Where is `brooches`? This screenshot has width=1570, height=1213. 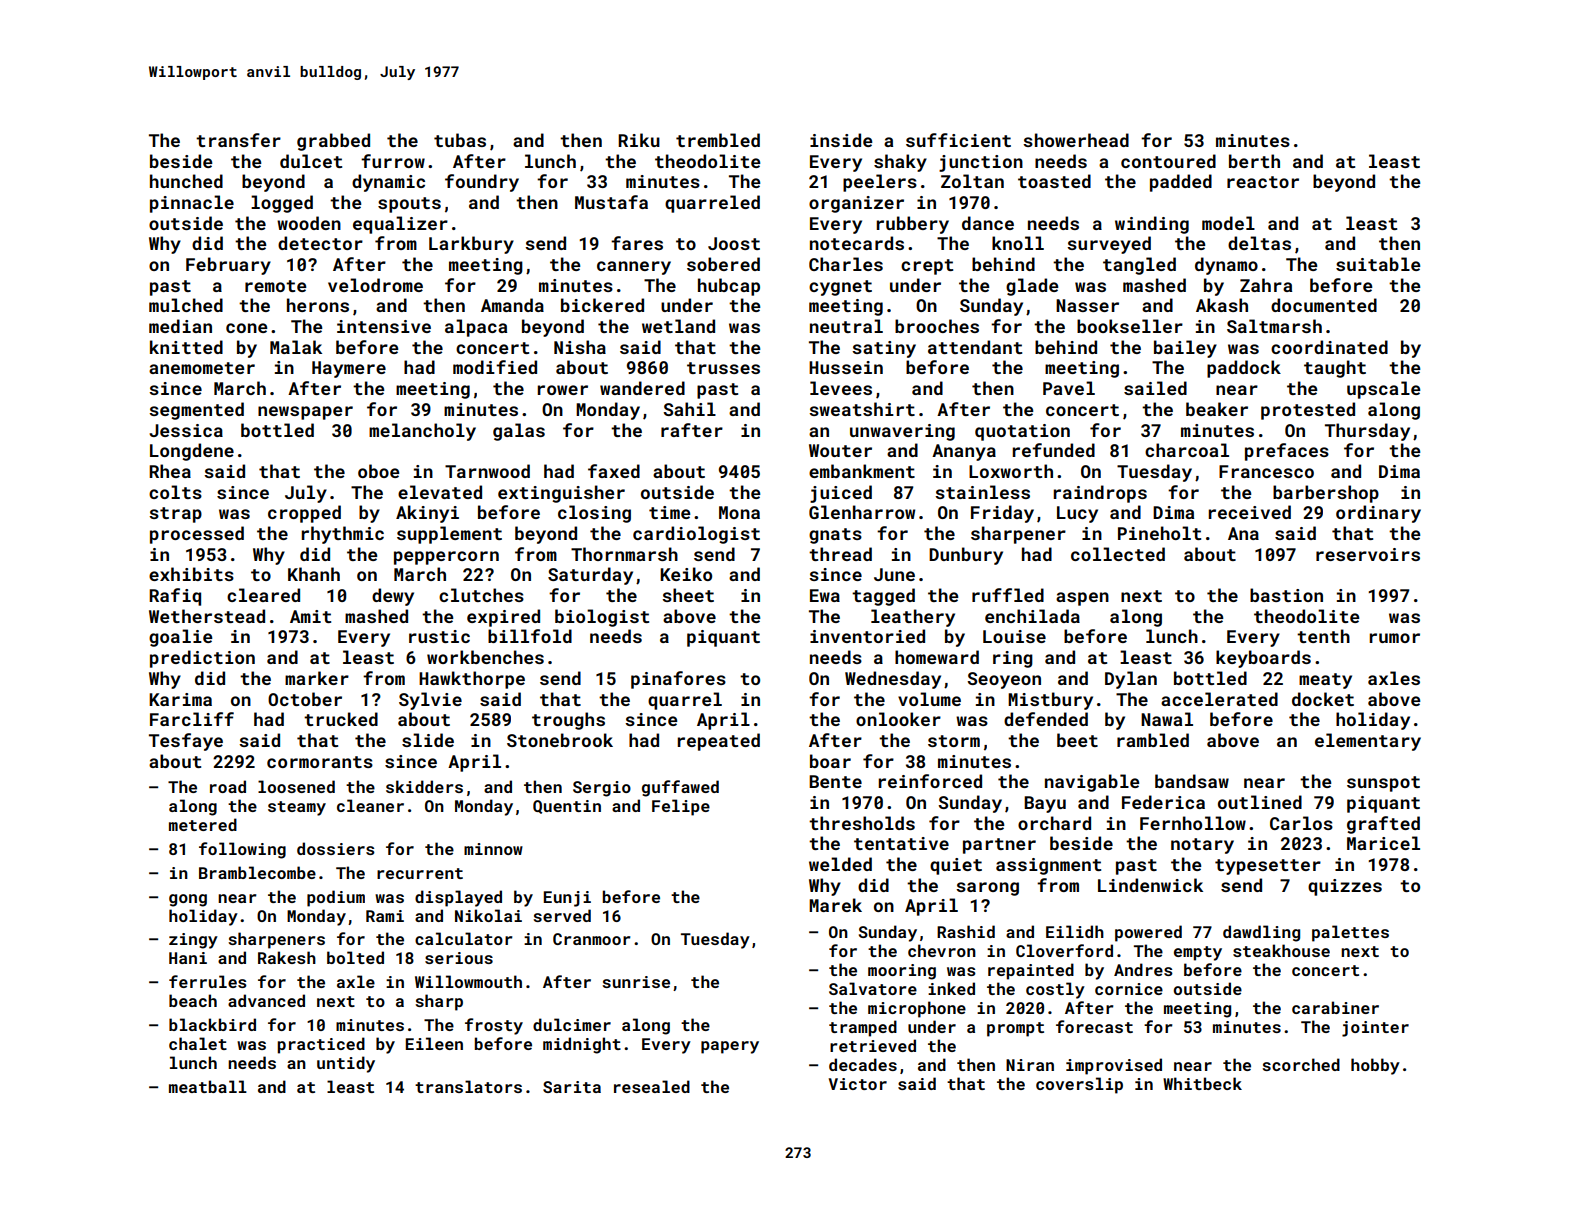 brooches is located at coordinates (937, 326).
